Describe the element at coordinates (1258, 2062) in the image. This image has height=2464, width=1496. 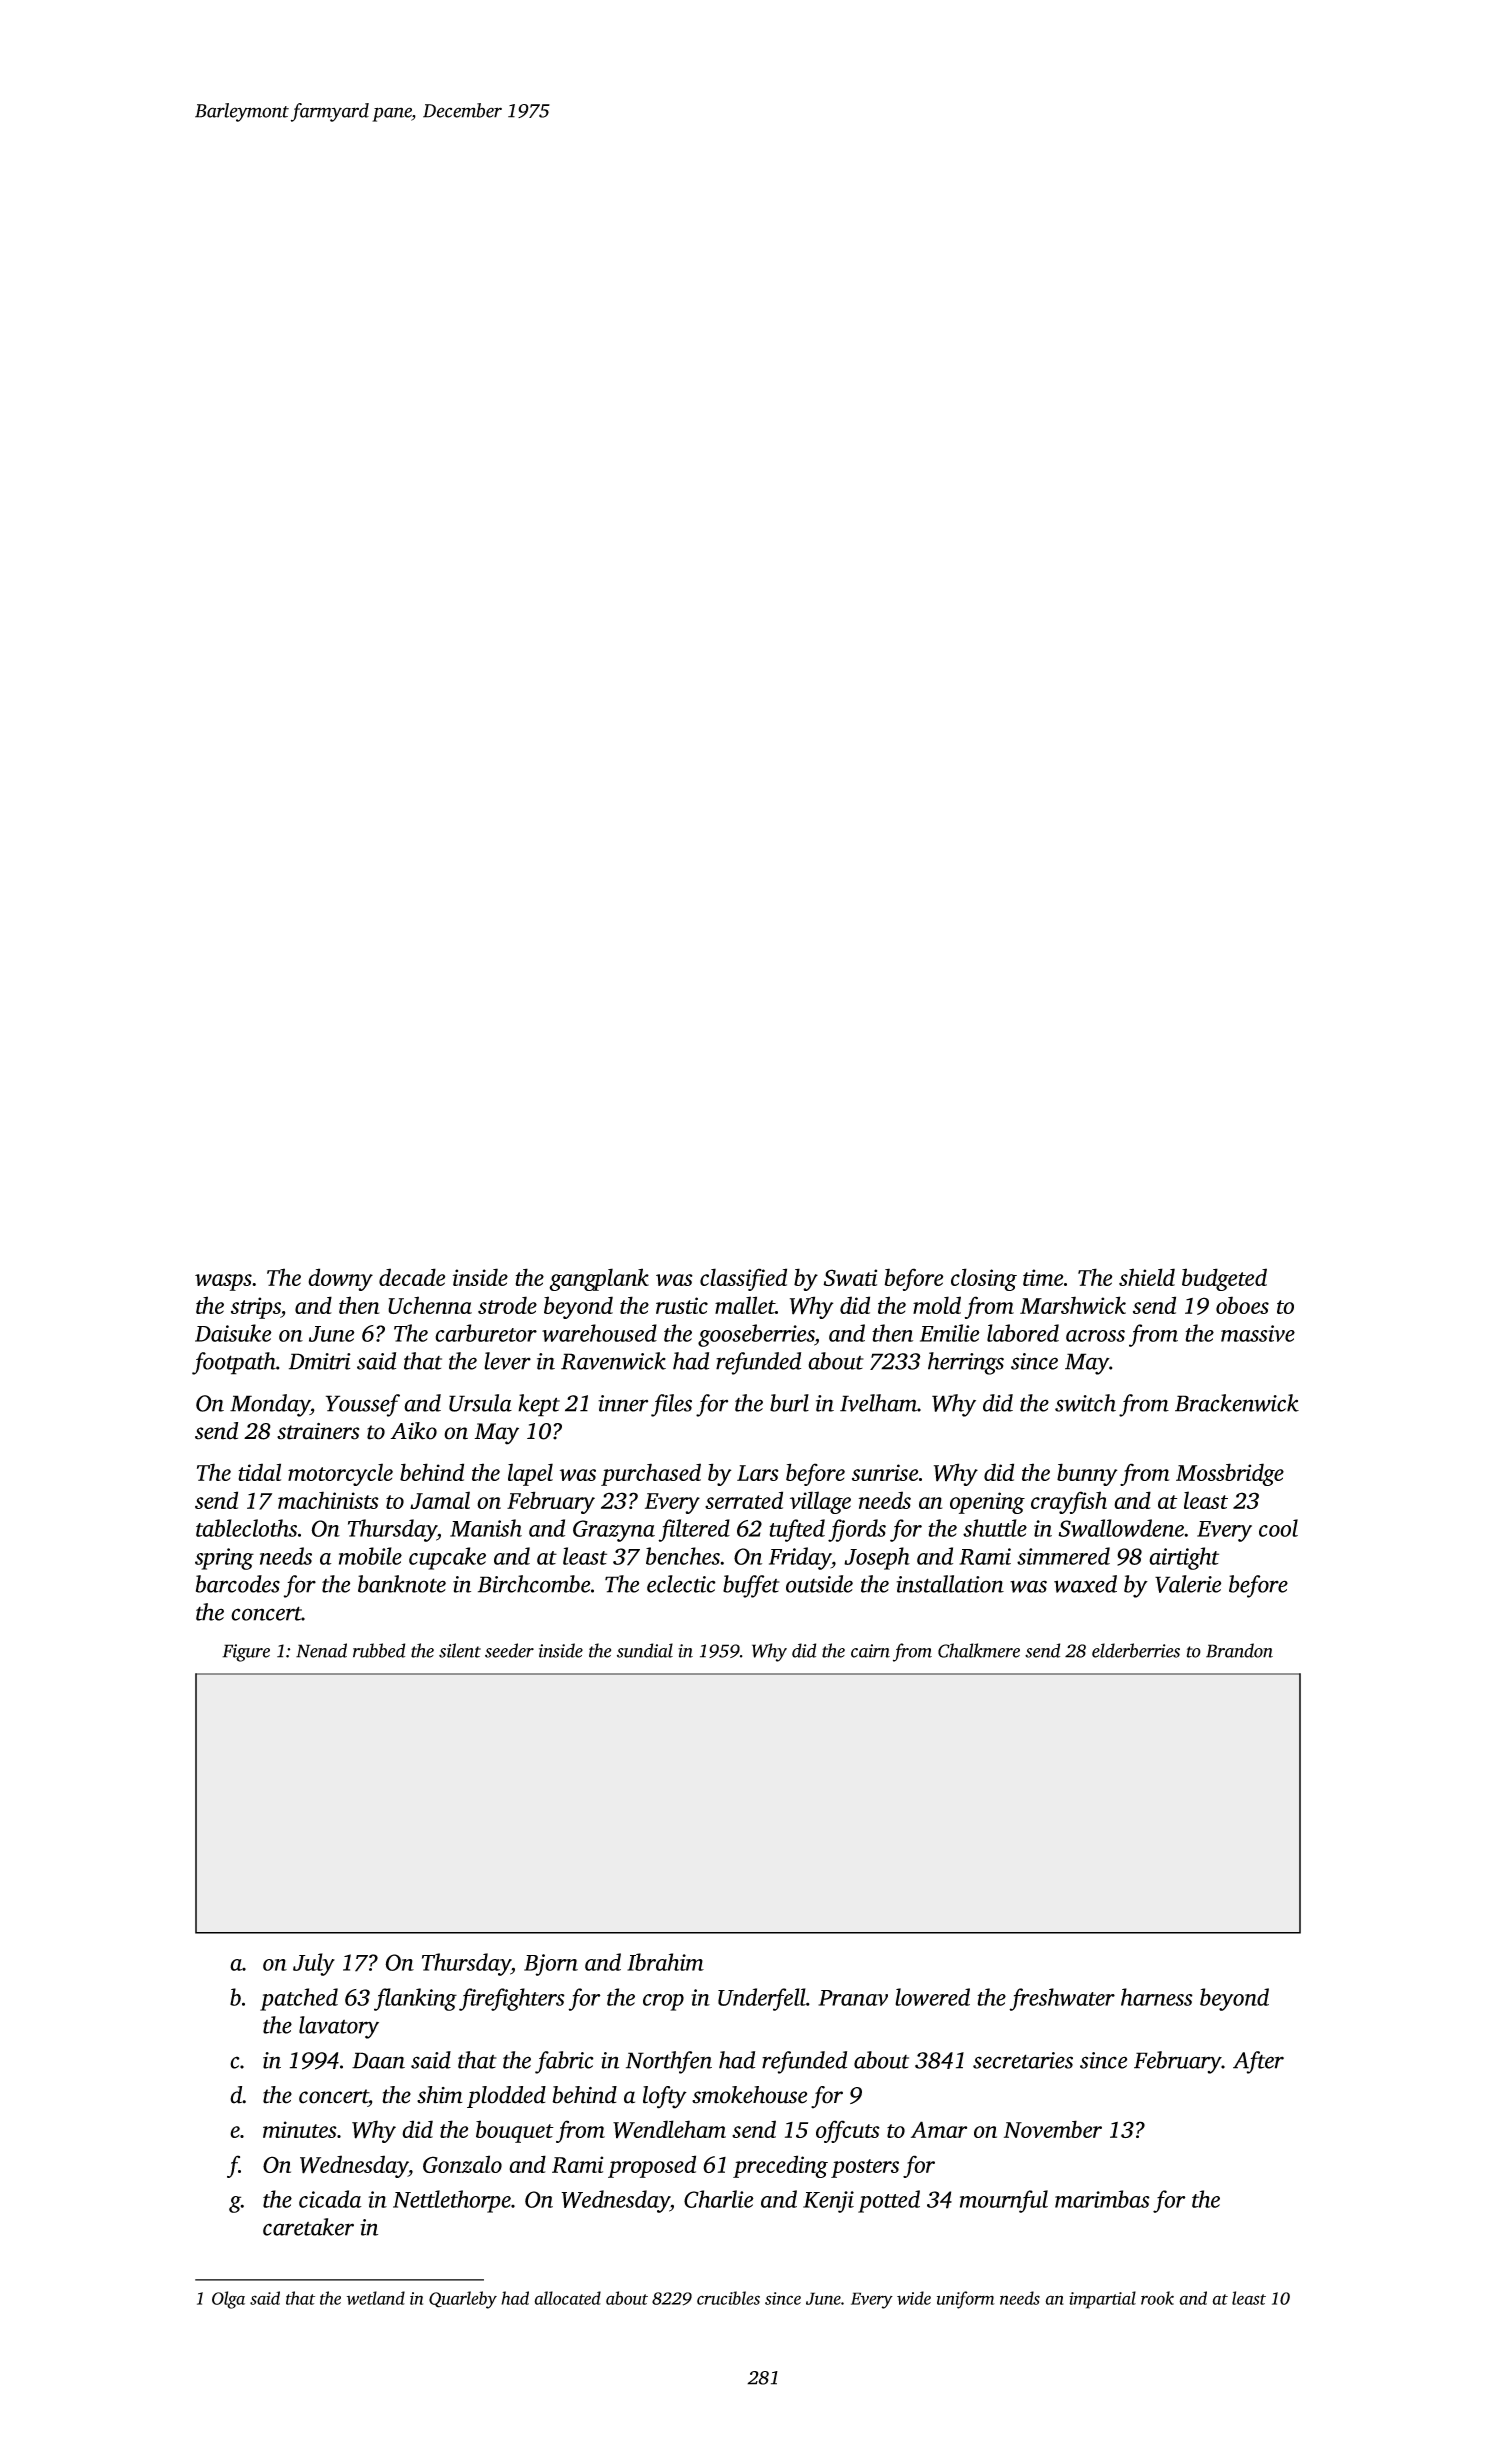
I see `After` at that location.
